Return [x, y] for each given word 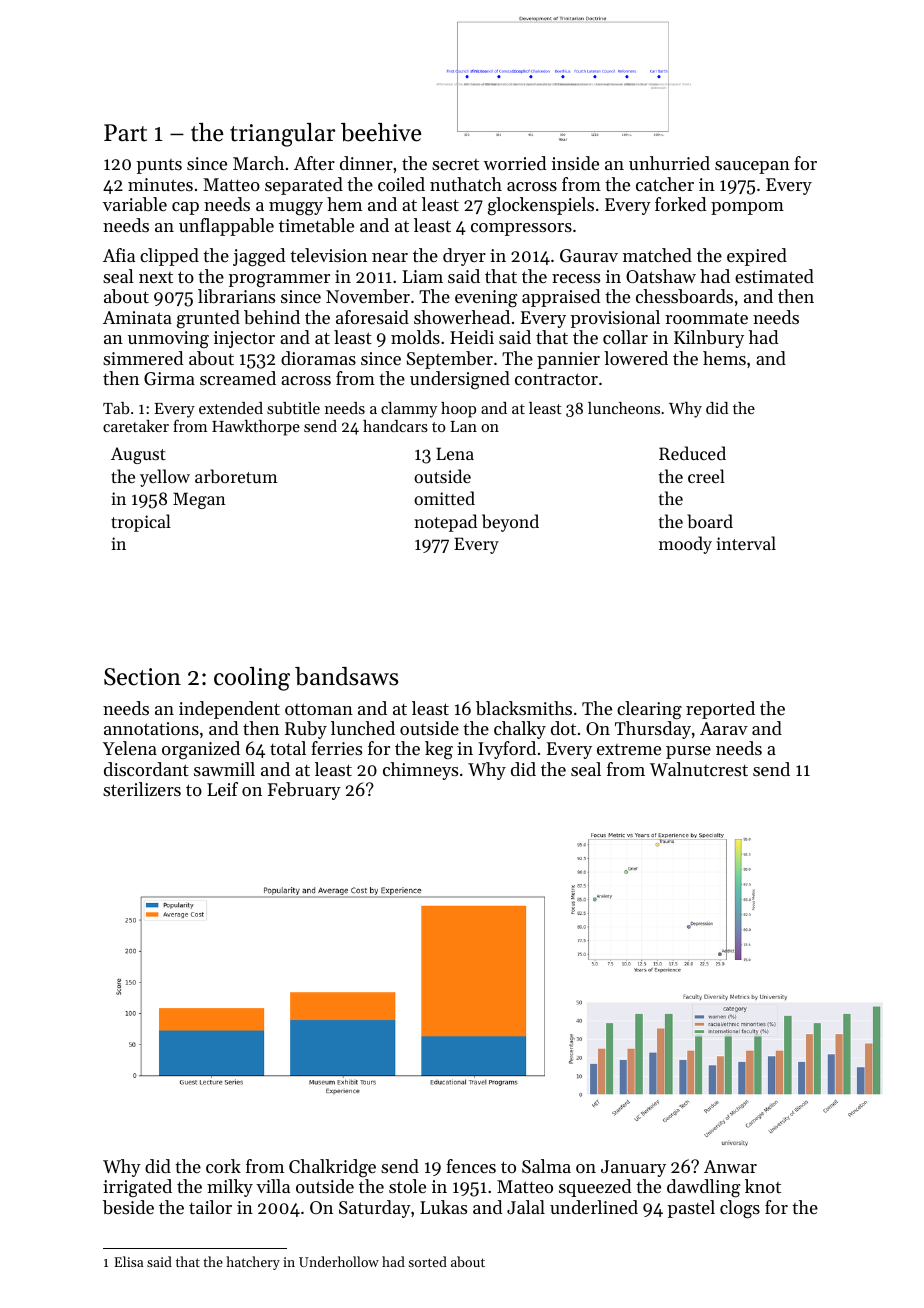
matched [657, 255]
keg [439, 750]
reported [720, 710]
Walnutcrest [699, 769]
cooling [252, 679]
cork [223, 1166]
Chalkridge [332, 1168]
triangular [282, 135]
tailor [210, 1207]
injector [244, 339]
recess [576, 278]
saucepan [752, 167]
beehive [381, 132]
